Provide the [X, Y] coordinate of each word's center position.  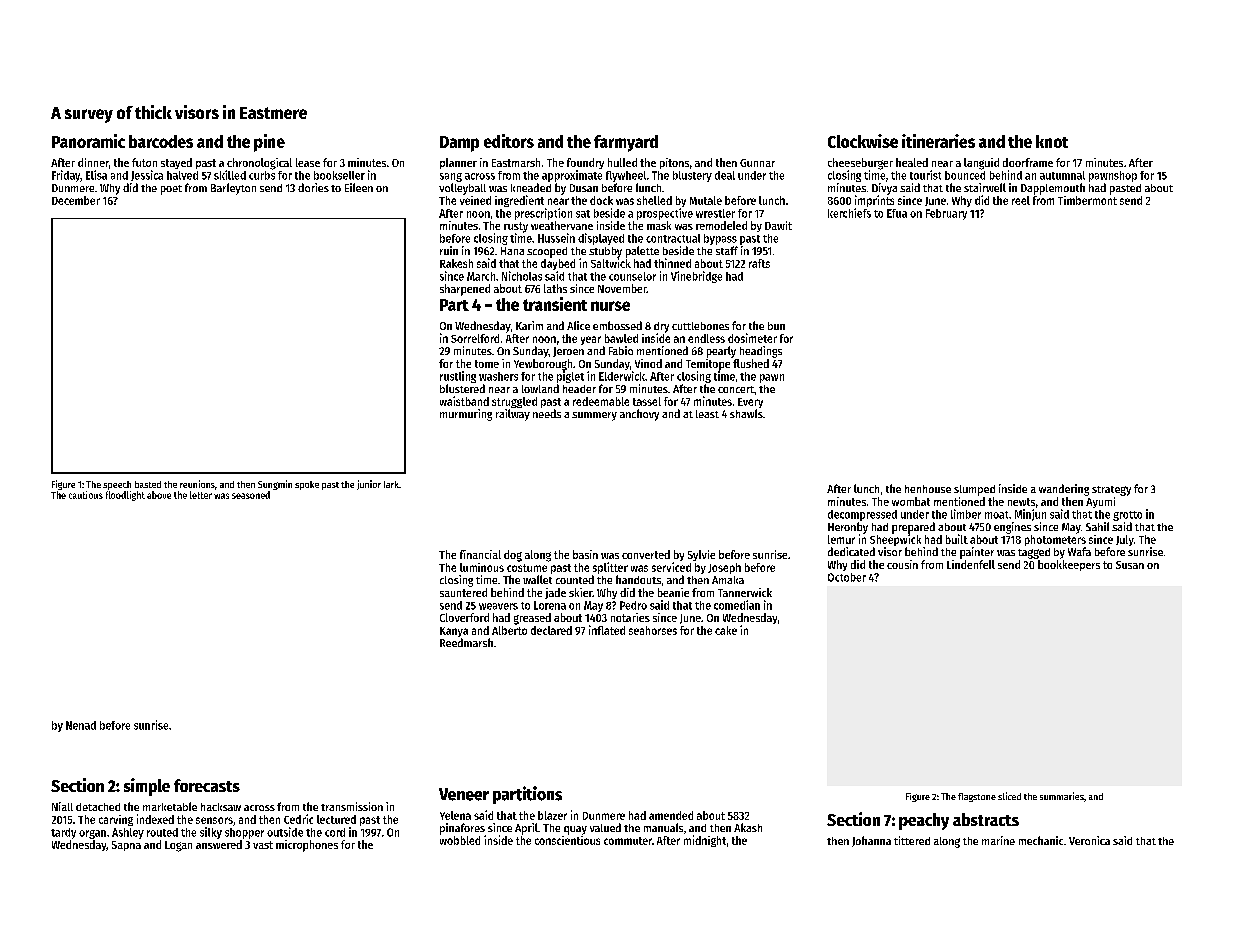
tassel [647, 401]
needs [547, 413]
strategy [1111, 491]
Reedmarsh [466, 642]
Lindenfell [971, 564]
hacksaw [221, 807]
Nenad [81, 725]
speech [117, 485]
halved [182, 175]
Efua [897, 213]
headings [761, 352]
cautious [86, 495]
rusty [516, 227]
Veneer [464, 794]
